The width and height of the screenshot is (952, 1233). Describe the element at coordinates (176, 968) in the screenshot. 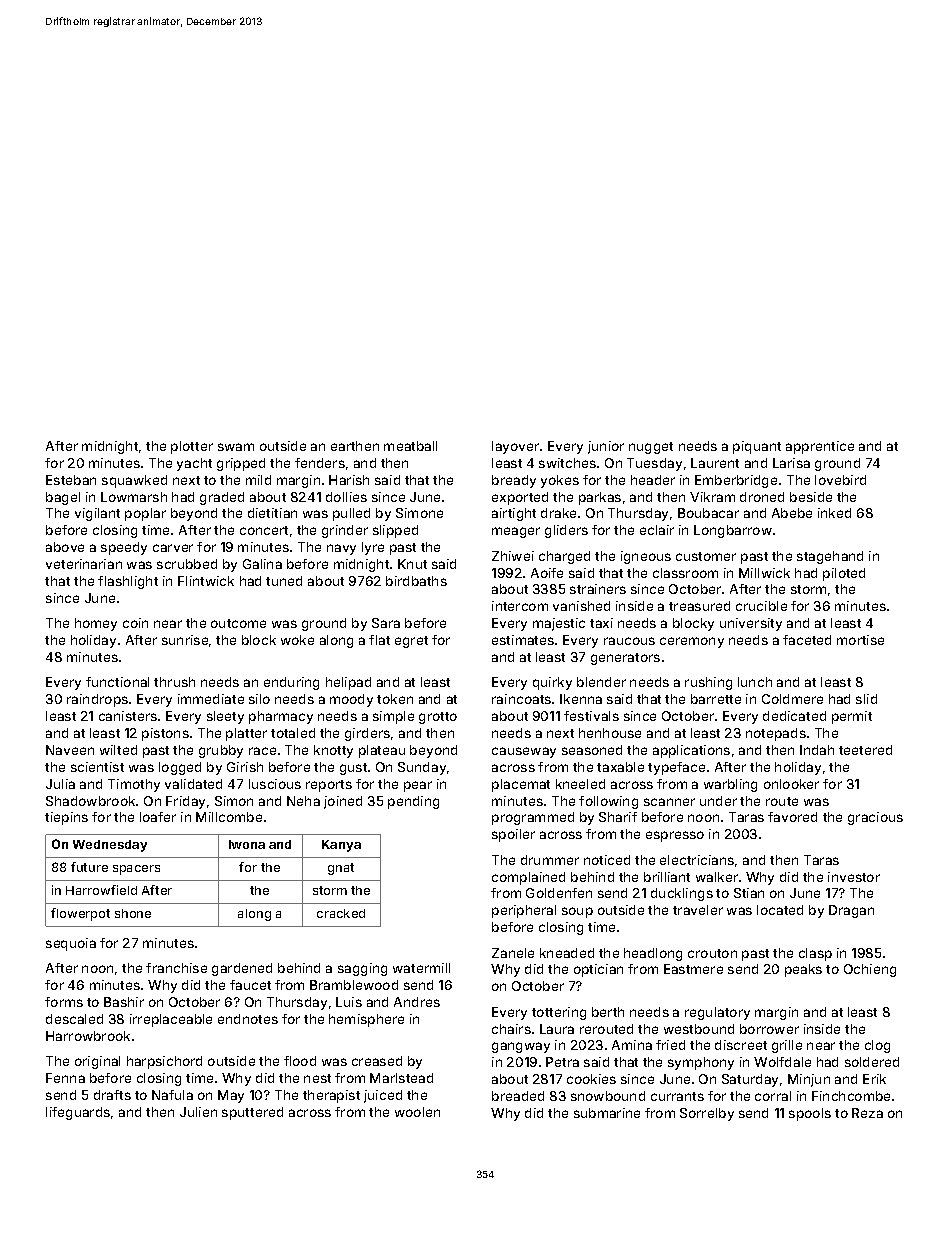

I see `franchise` at that location.
